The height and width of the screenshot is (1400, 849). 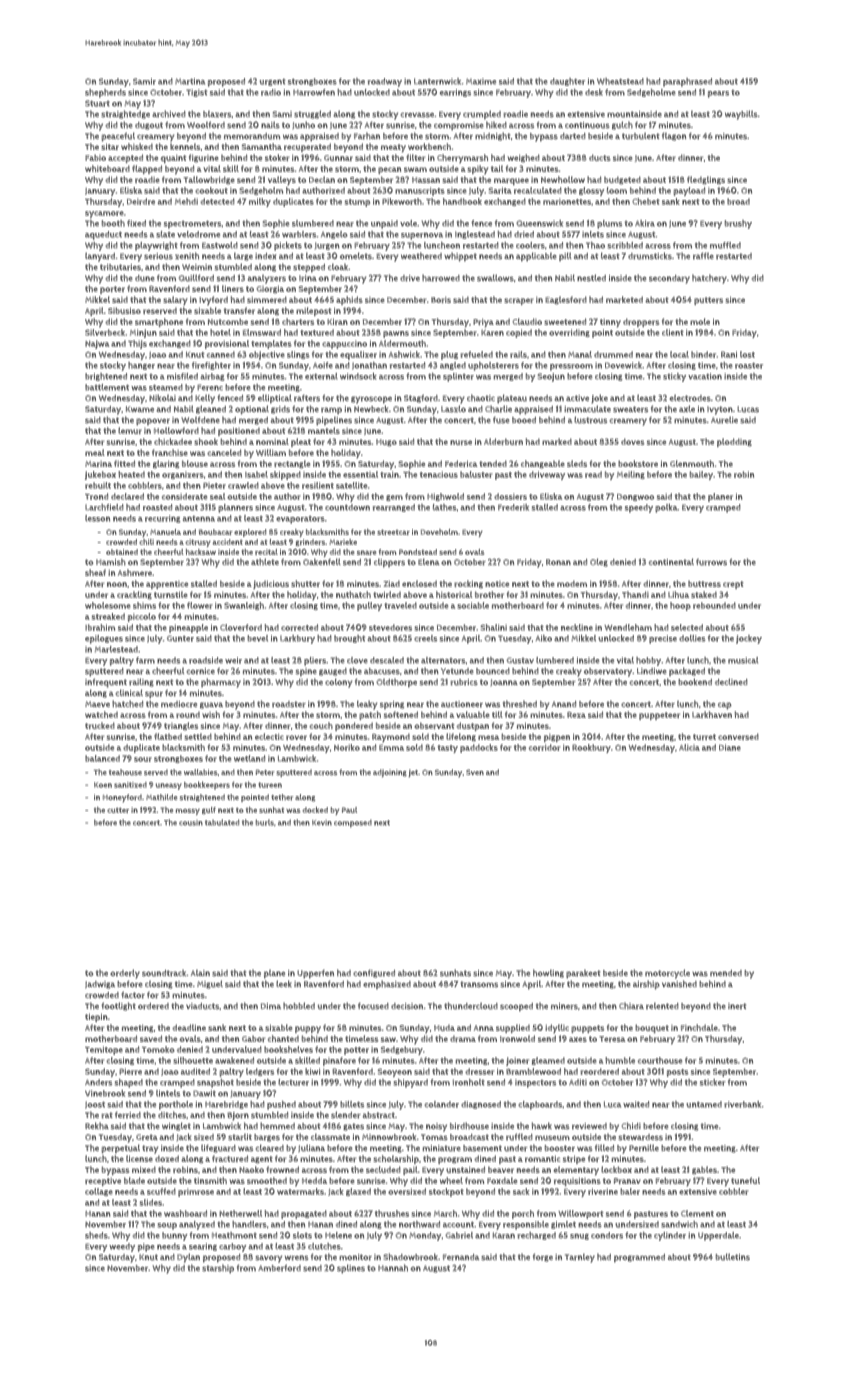 I want to click on milepost, so click(x=313, y=311).
